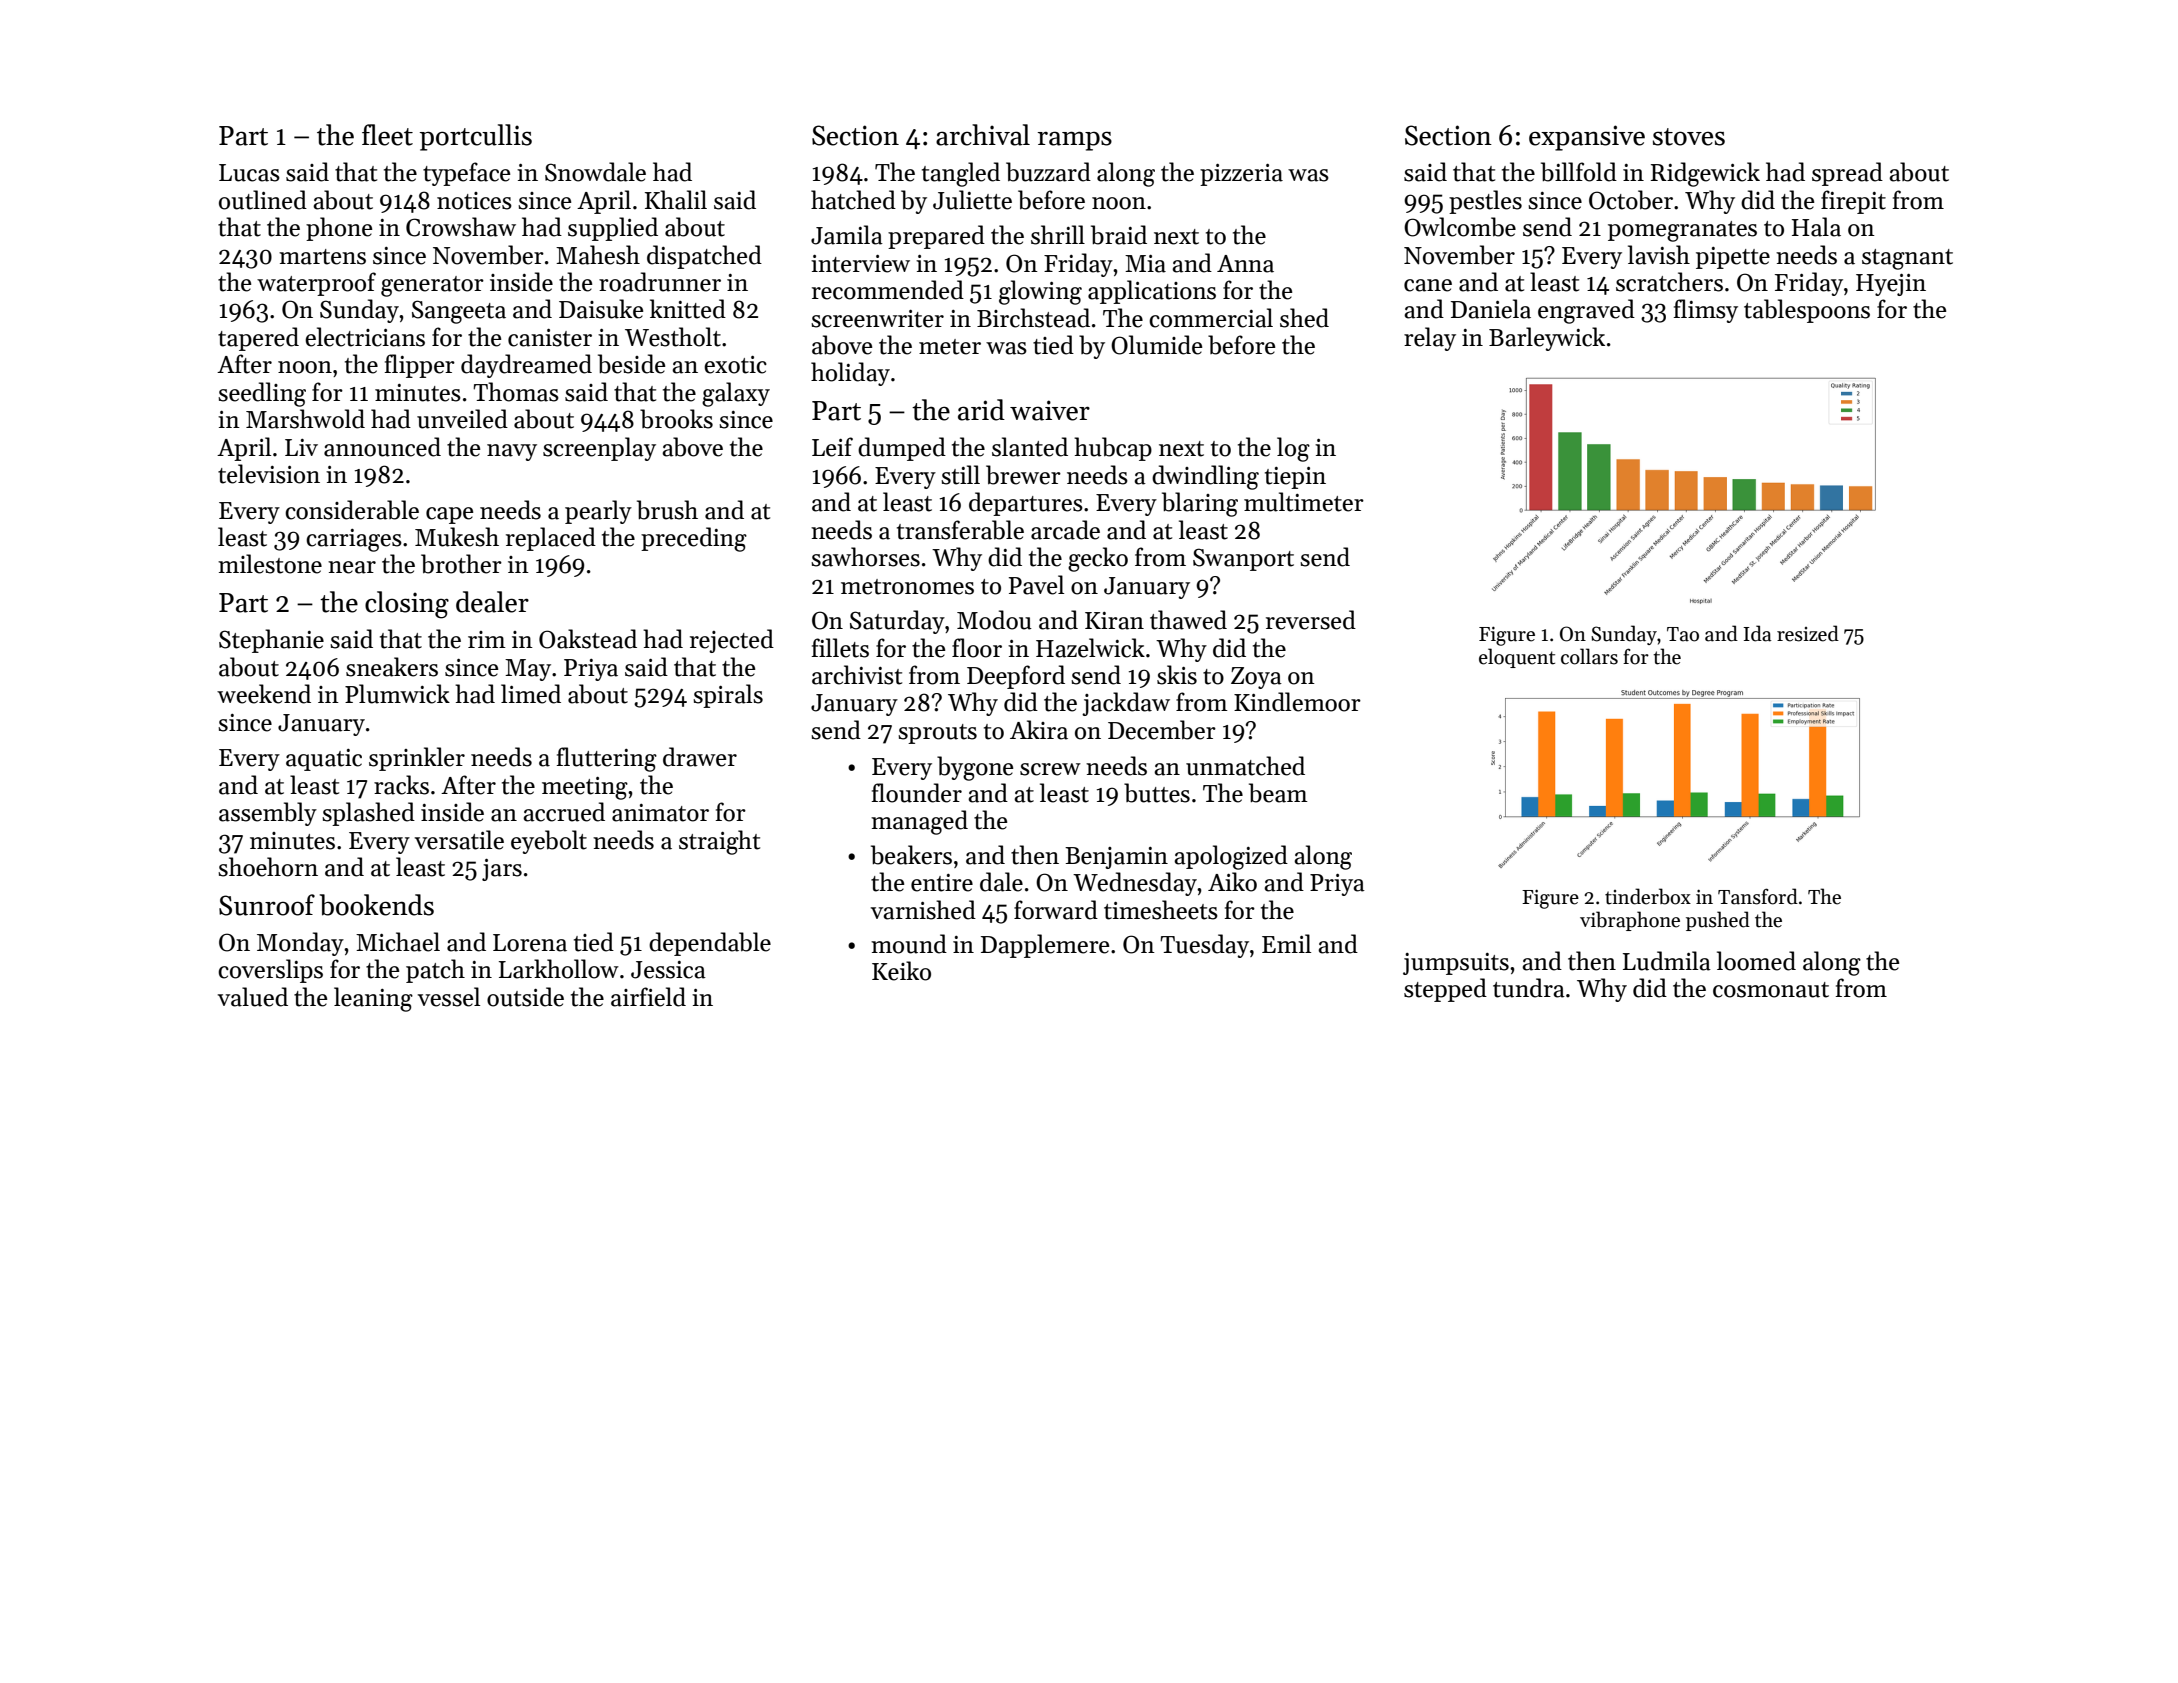 The width and height of the screenshot is (2178, 1683). What do you see at coordinates (474, 201) in the screenshot?
I see `notices` at bounding box center [474, 201].
